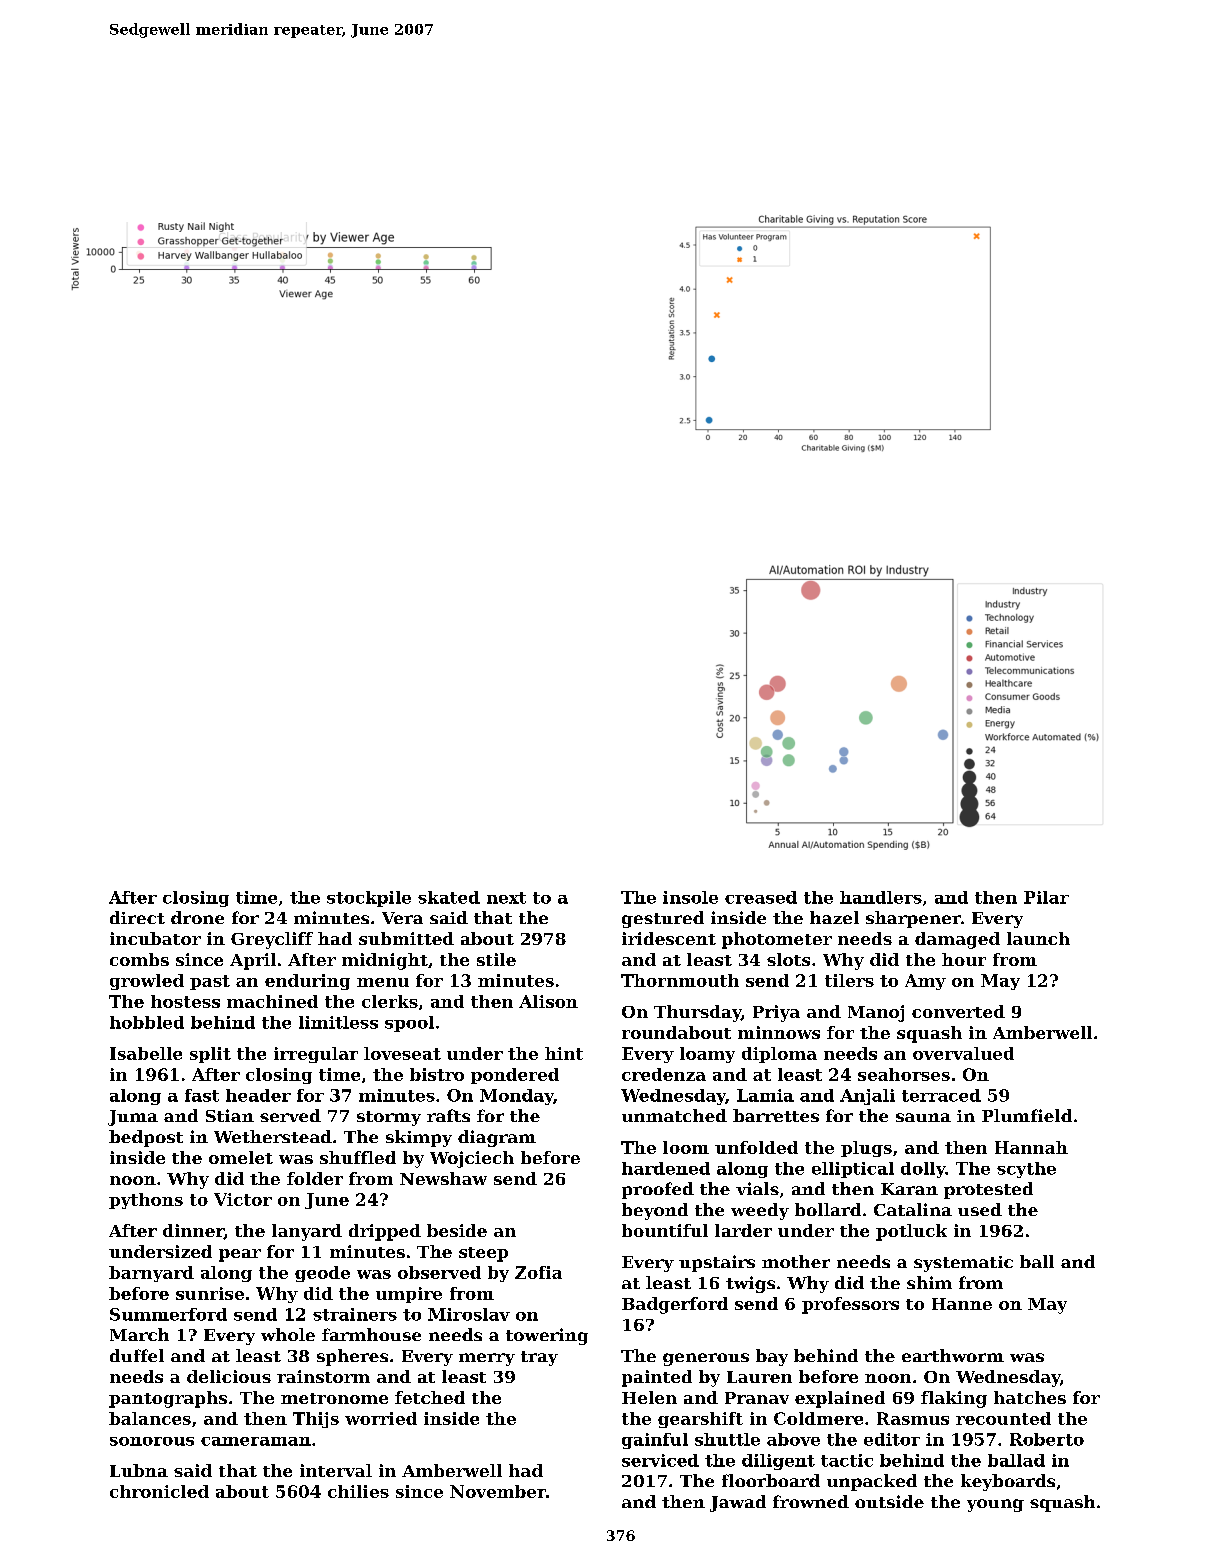 This screenshot has height=1567, width=1211. Describe the element at coordinates (288, 1334) in the screenshot. I see `whole` at that location.
